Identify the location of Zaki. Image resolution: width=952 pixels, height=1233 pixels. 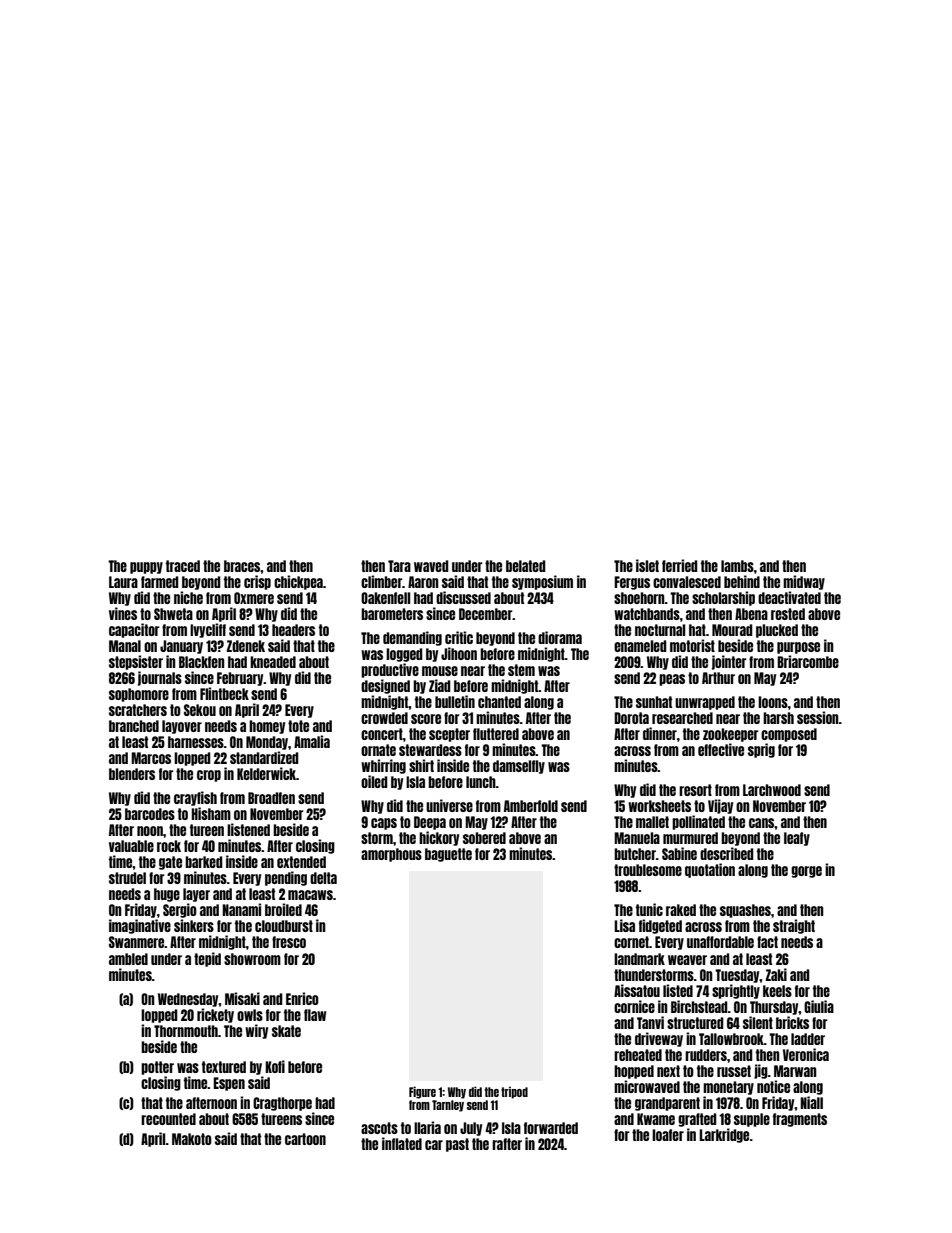
(776, 974).
